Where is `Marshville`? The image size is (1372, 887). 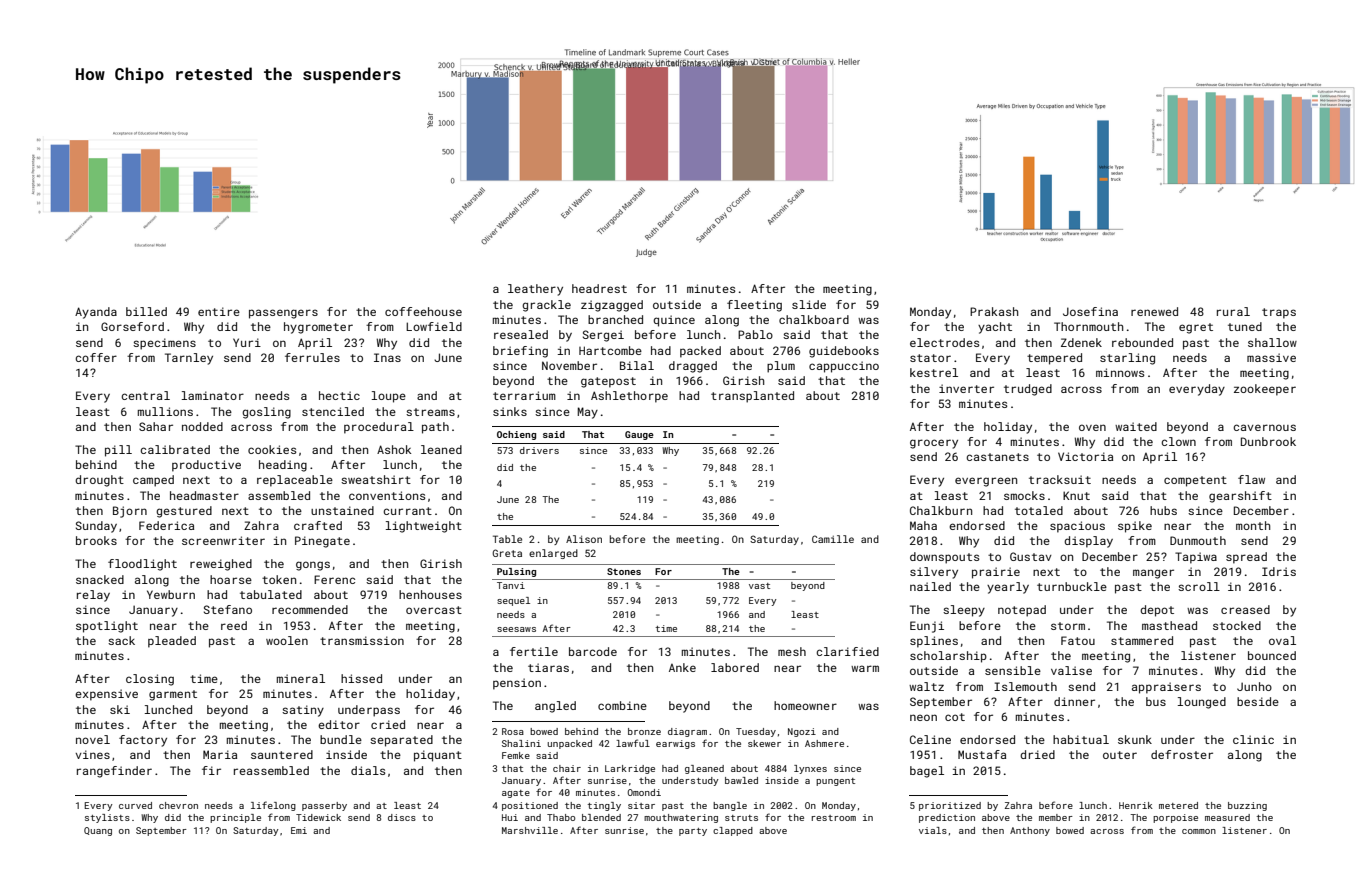 Marshville is located at coordinates (530, 830).
